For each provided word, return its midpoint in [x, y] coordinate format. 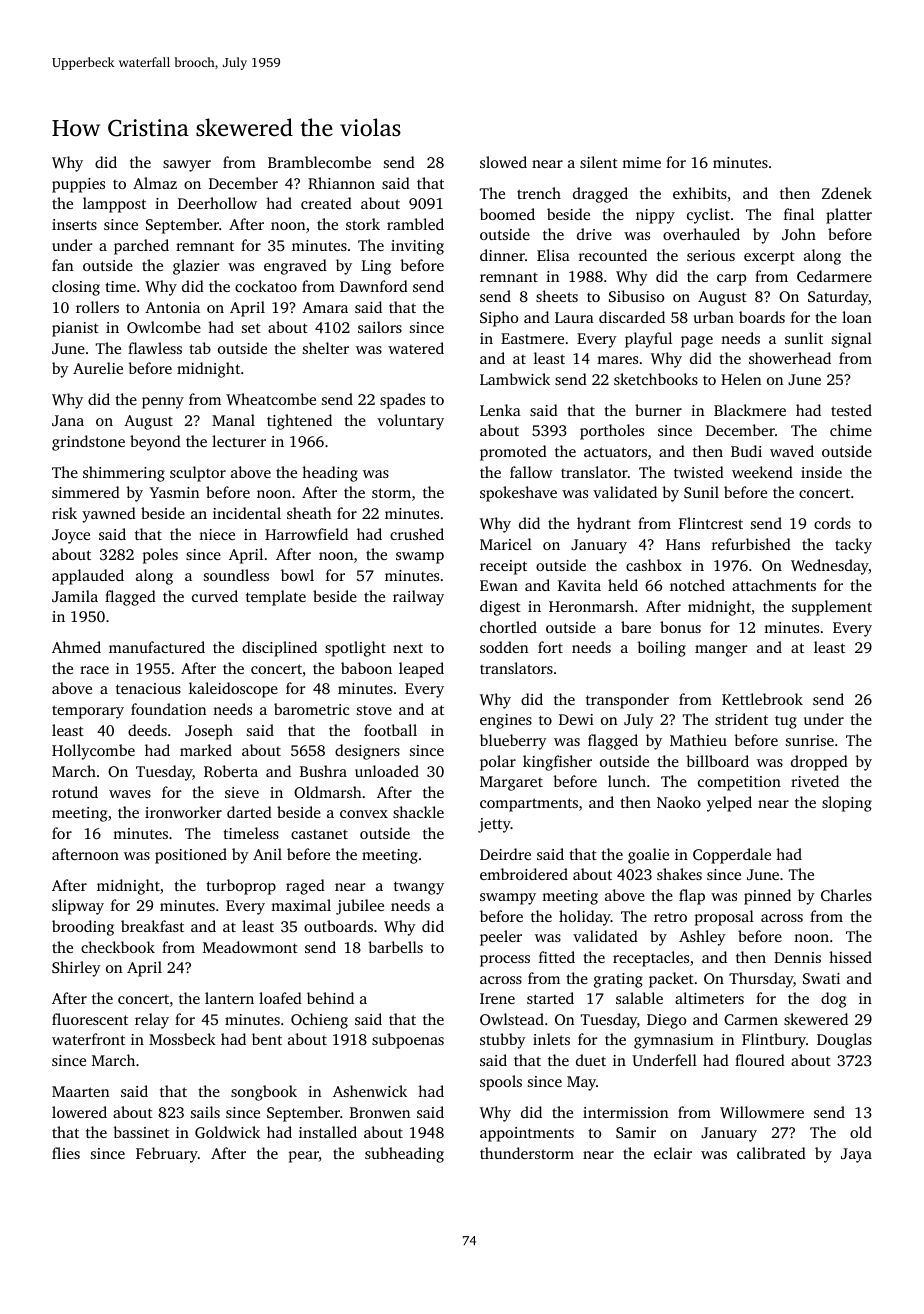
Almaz [155, 183]
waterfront [88, 1039]
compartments [529, 805]
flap [692, 897]
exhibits [700, 193]
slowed [503, 162]
